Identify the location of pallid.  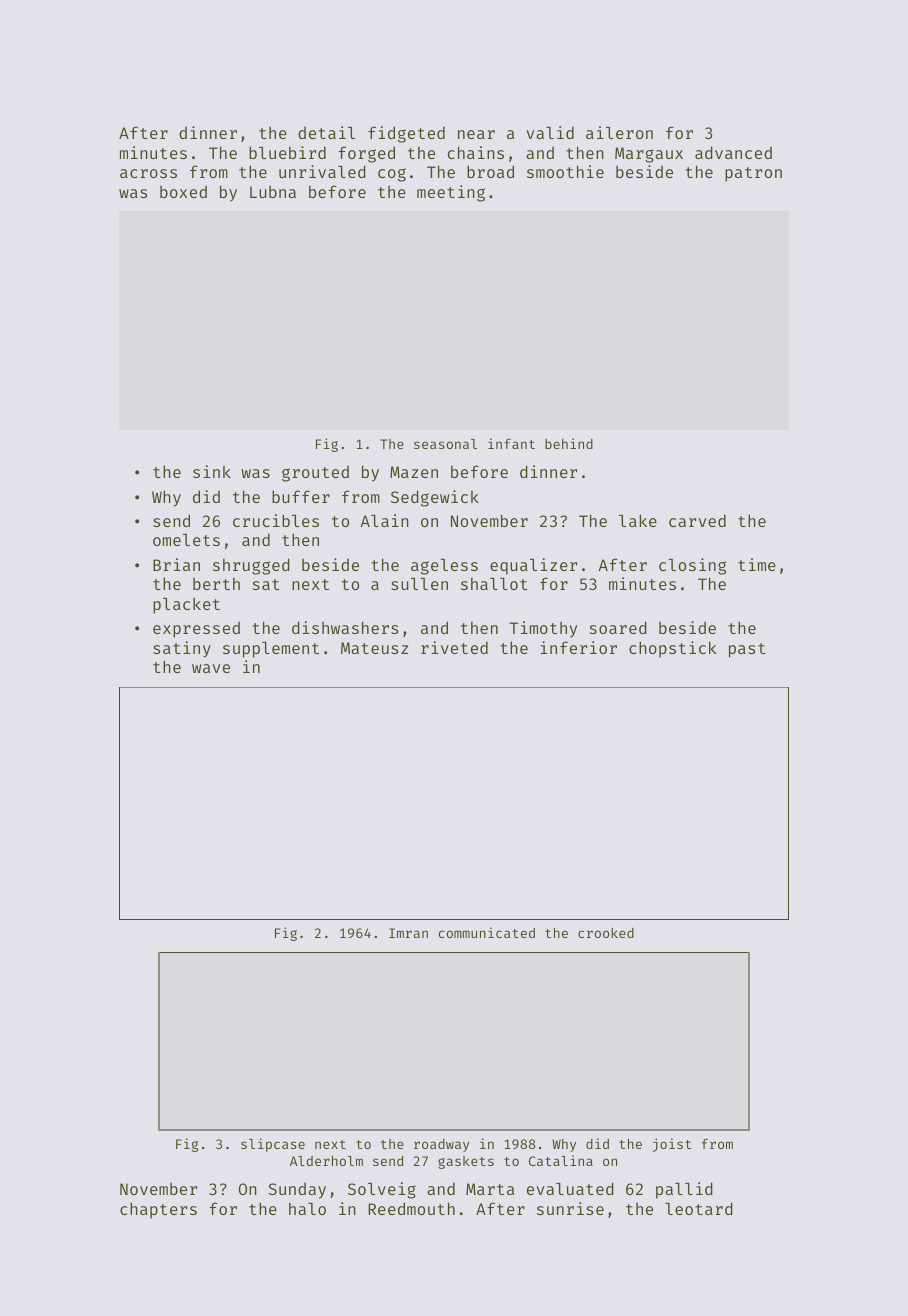
(684, 1190).
